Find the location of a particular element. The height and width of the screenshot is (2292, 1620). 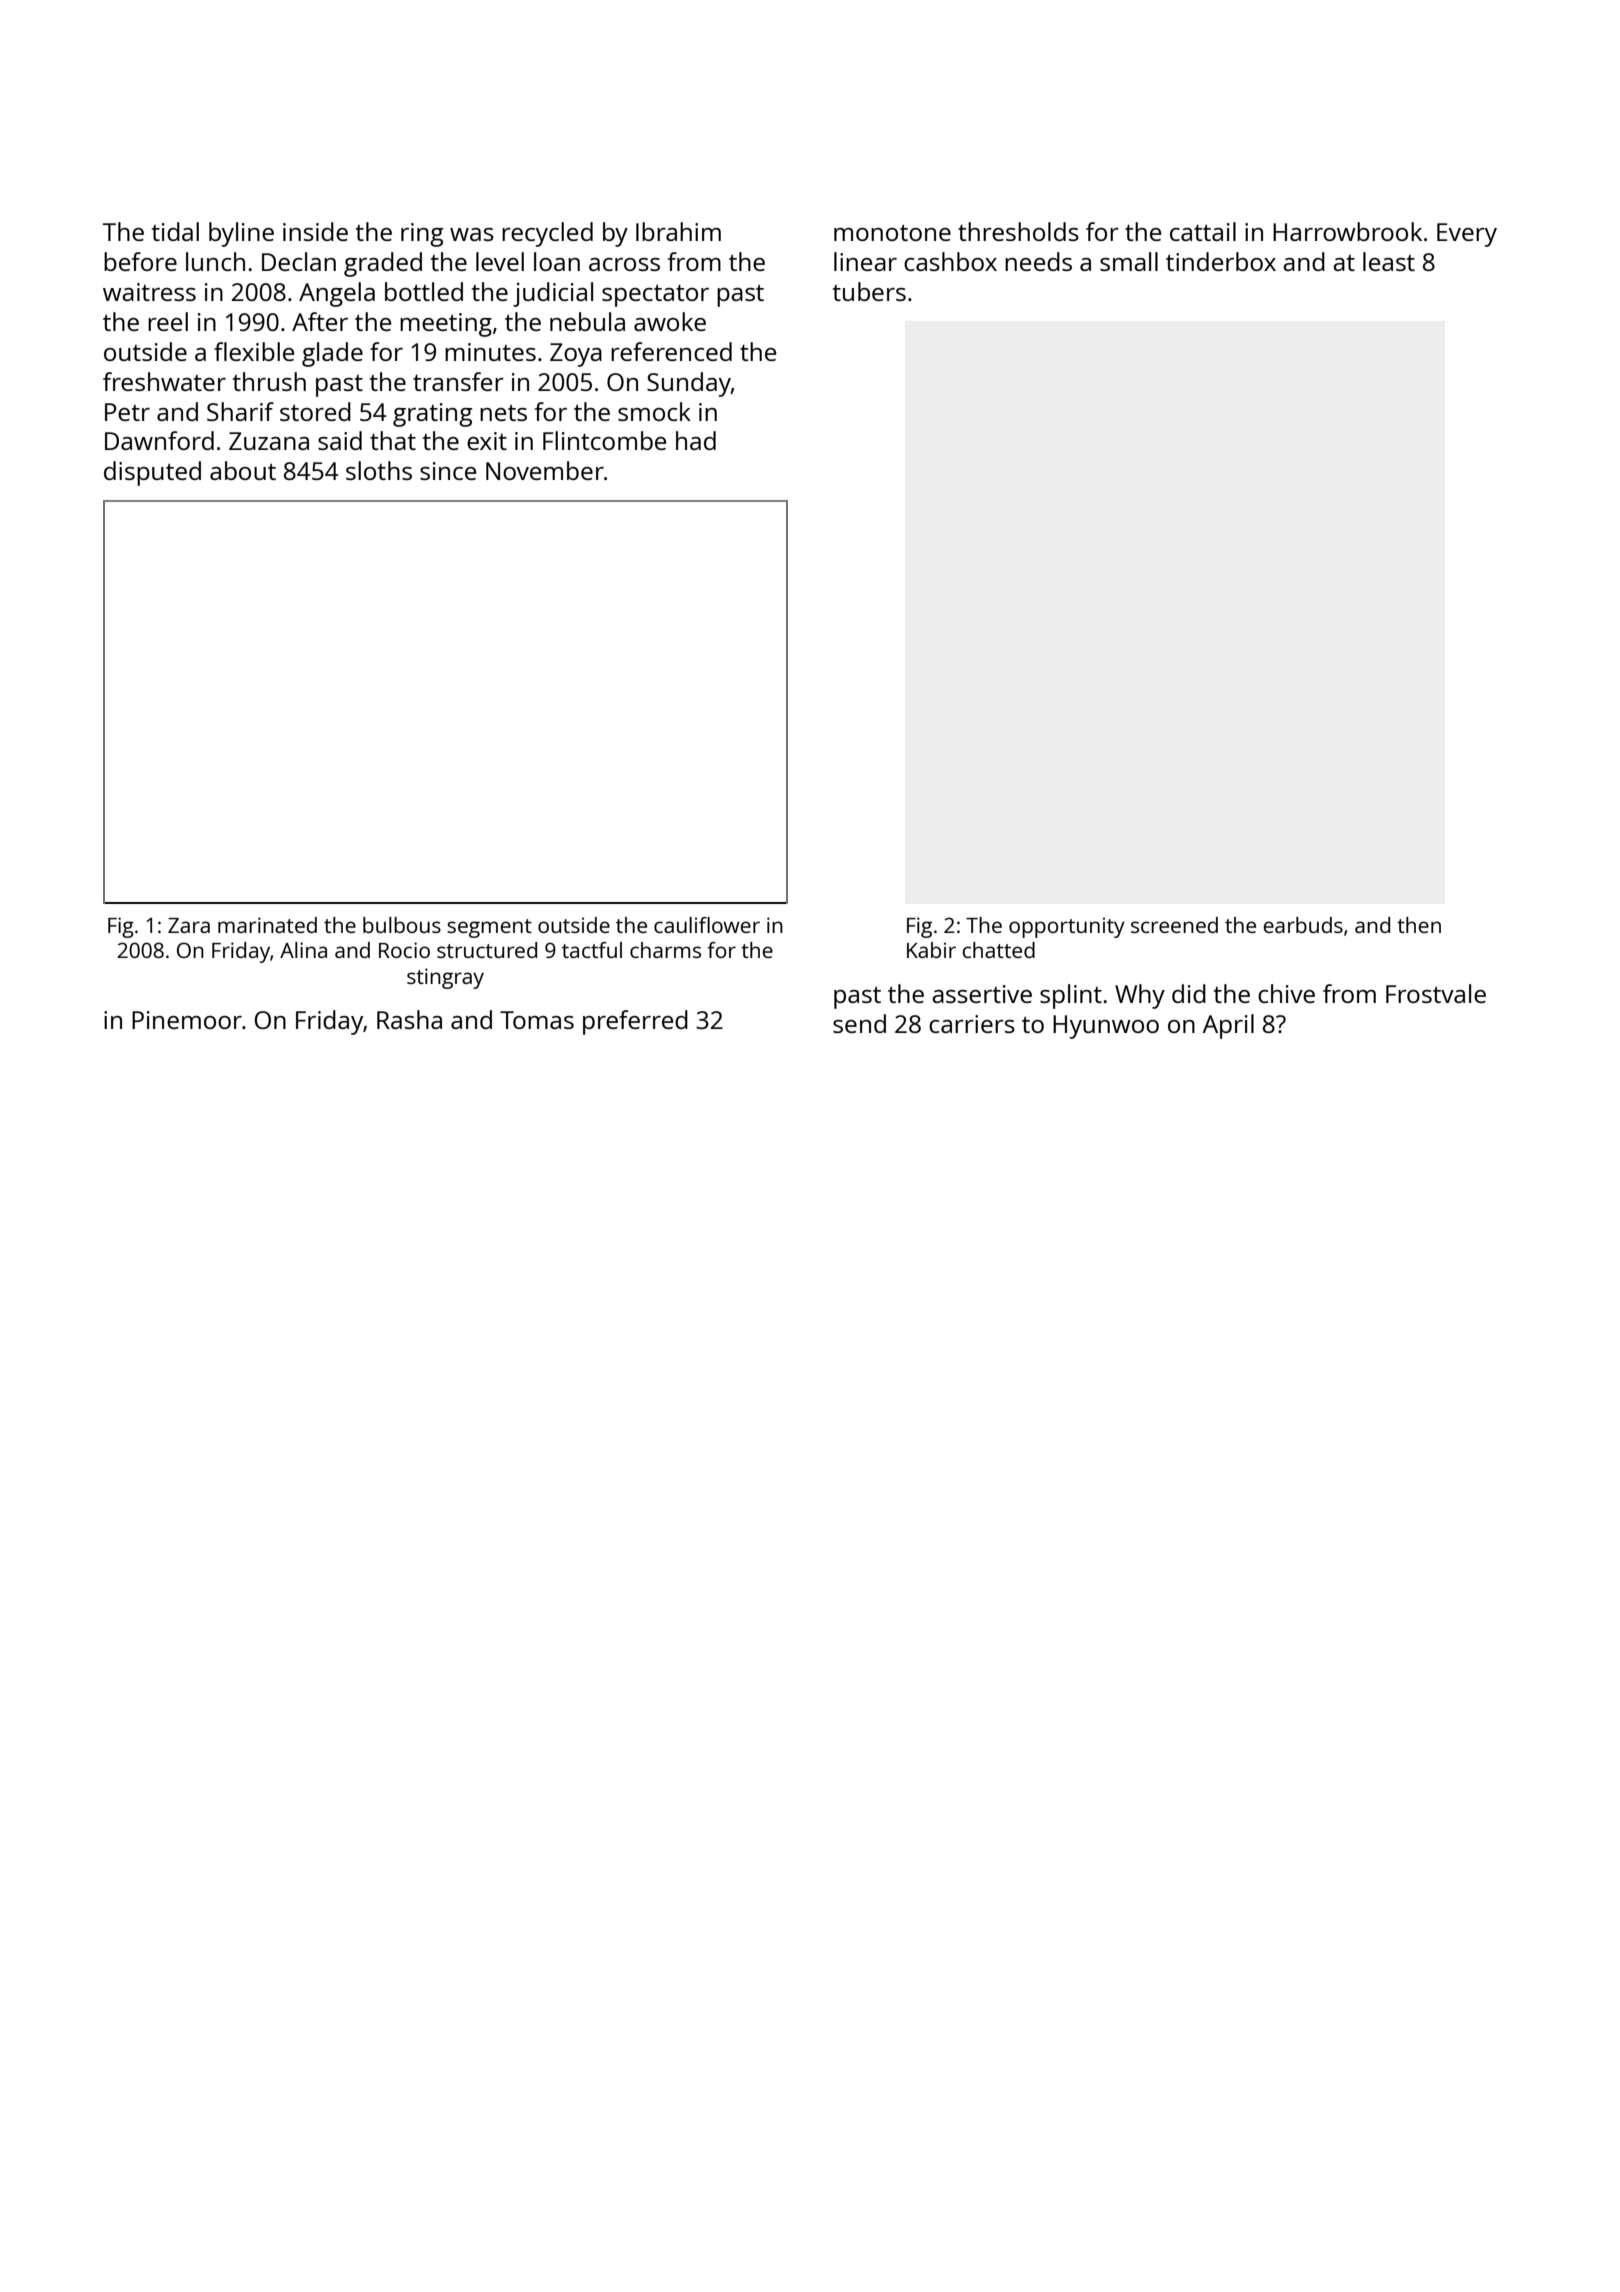

then is located at coordinates (1419, 925).
